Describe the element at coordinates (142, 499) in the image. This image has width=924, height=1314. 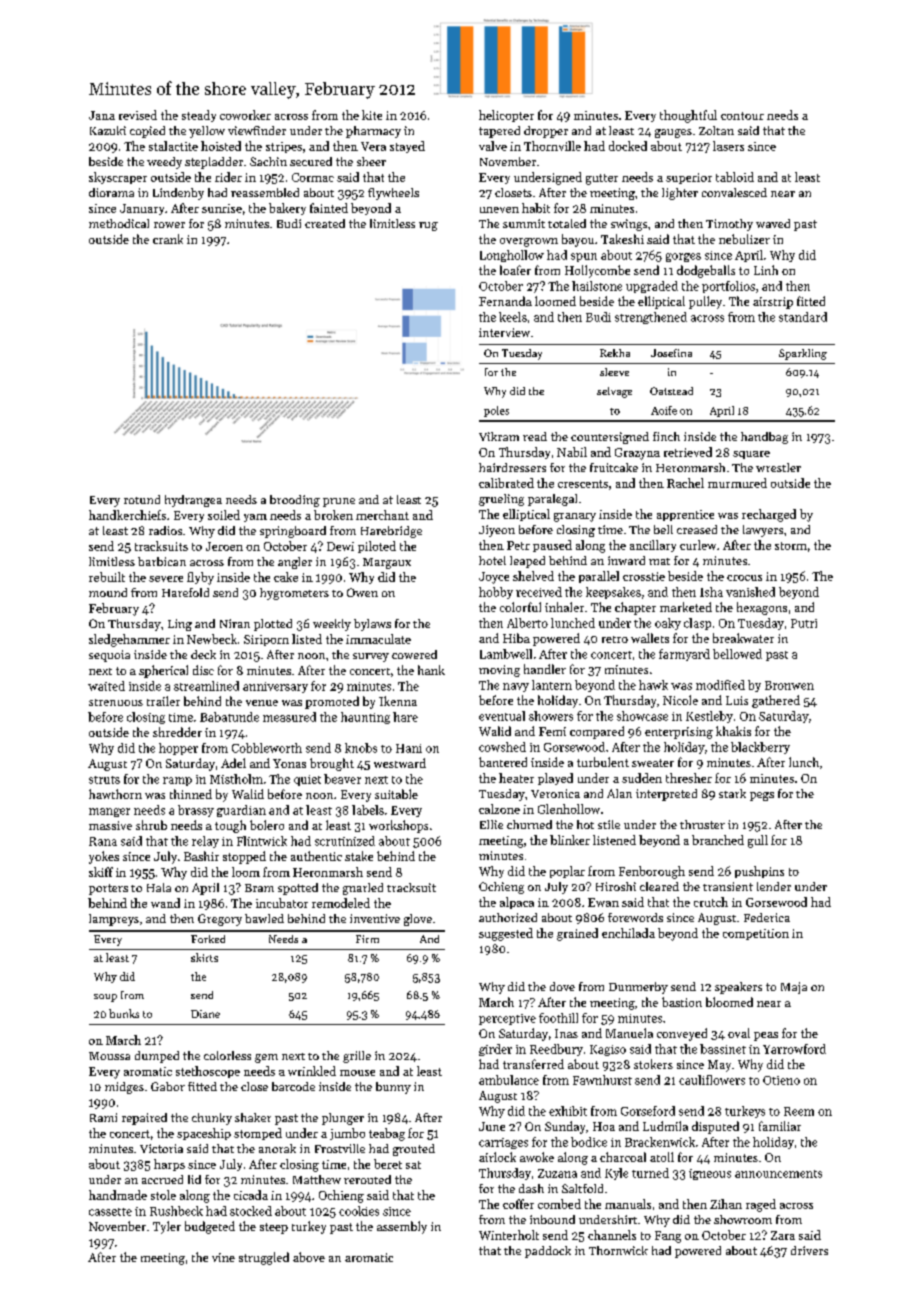
I see `rotund` at that location.
